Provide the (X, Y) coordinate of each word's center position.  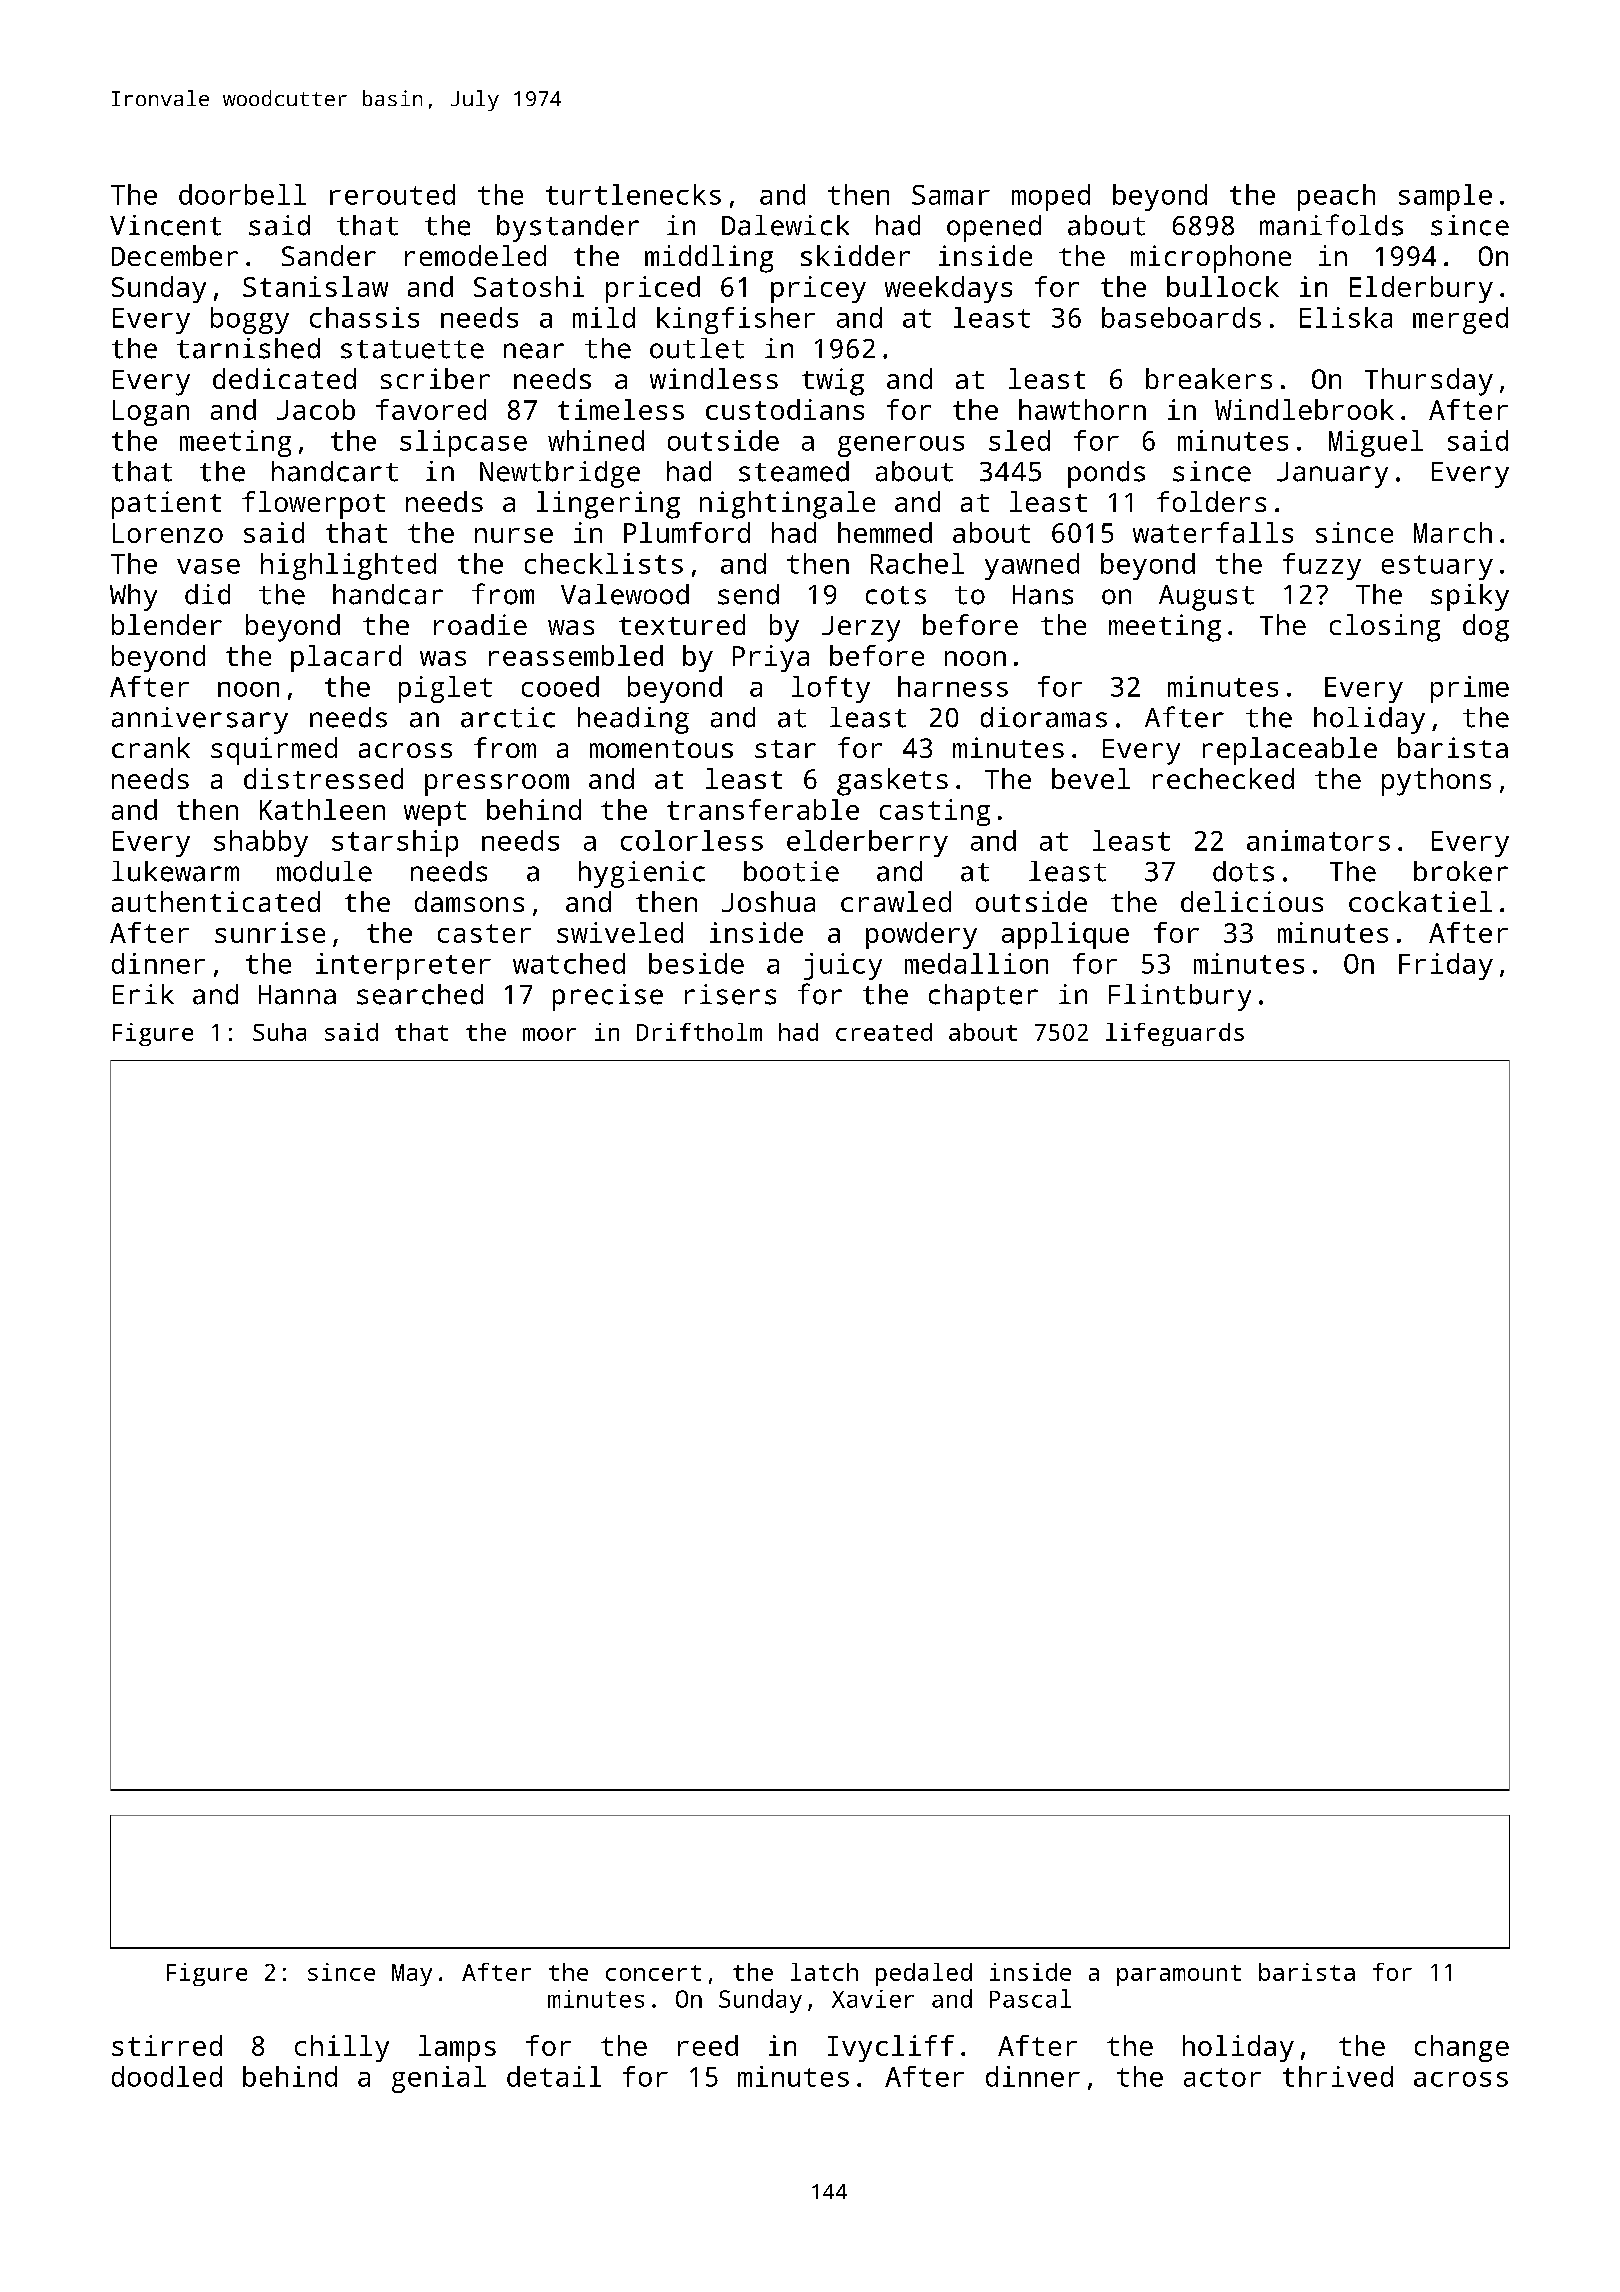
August (1206, 598)
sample (1445, 197)
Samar (951, 195)
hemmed (885, 532)
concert (653, 1973)
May (412, 1975)
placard (346, 658)
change (1462, 2048)
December (175, 255)
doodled (167, 2076)
